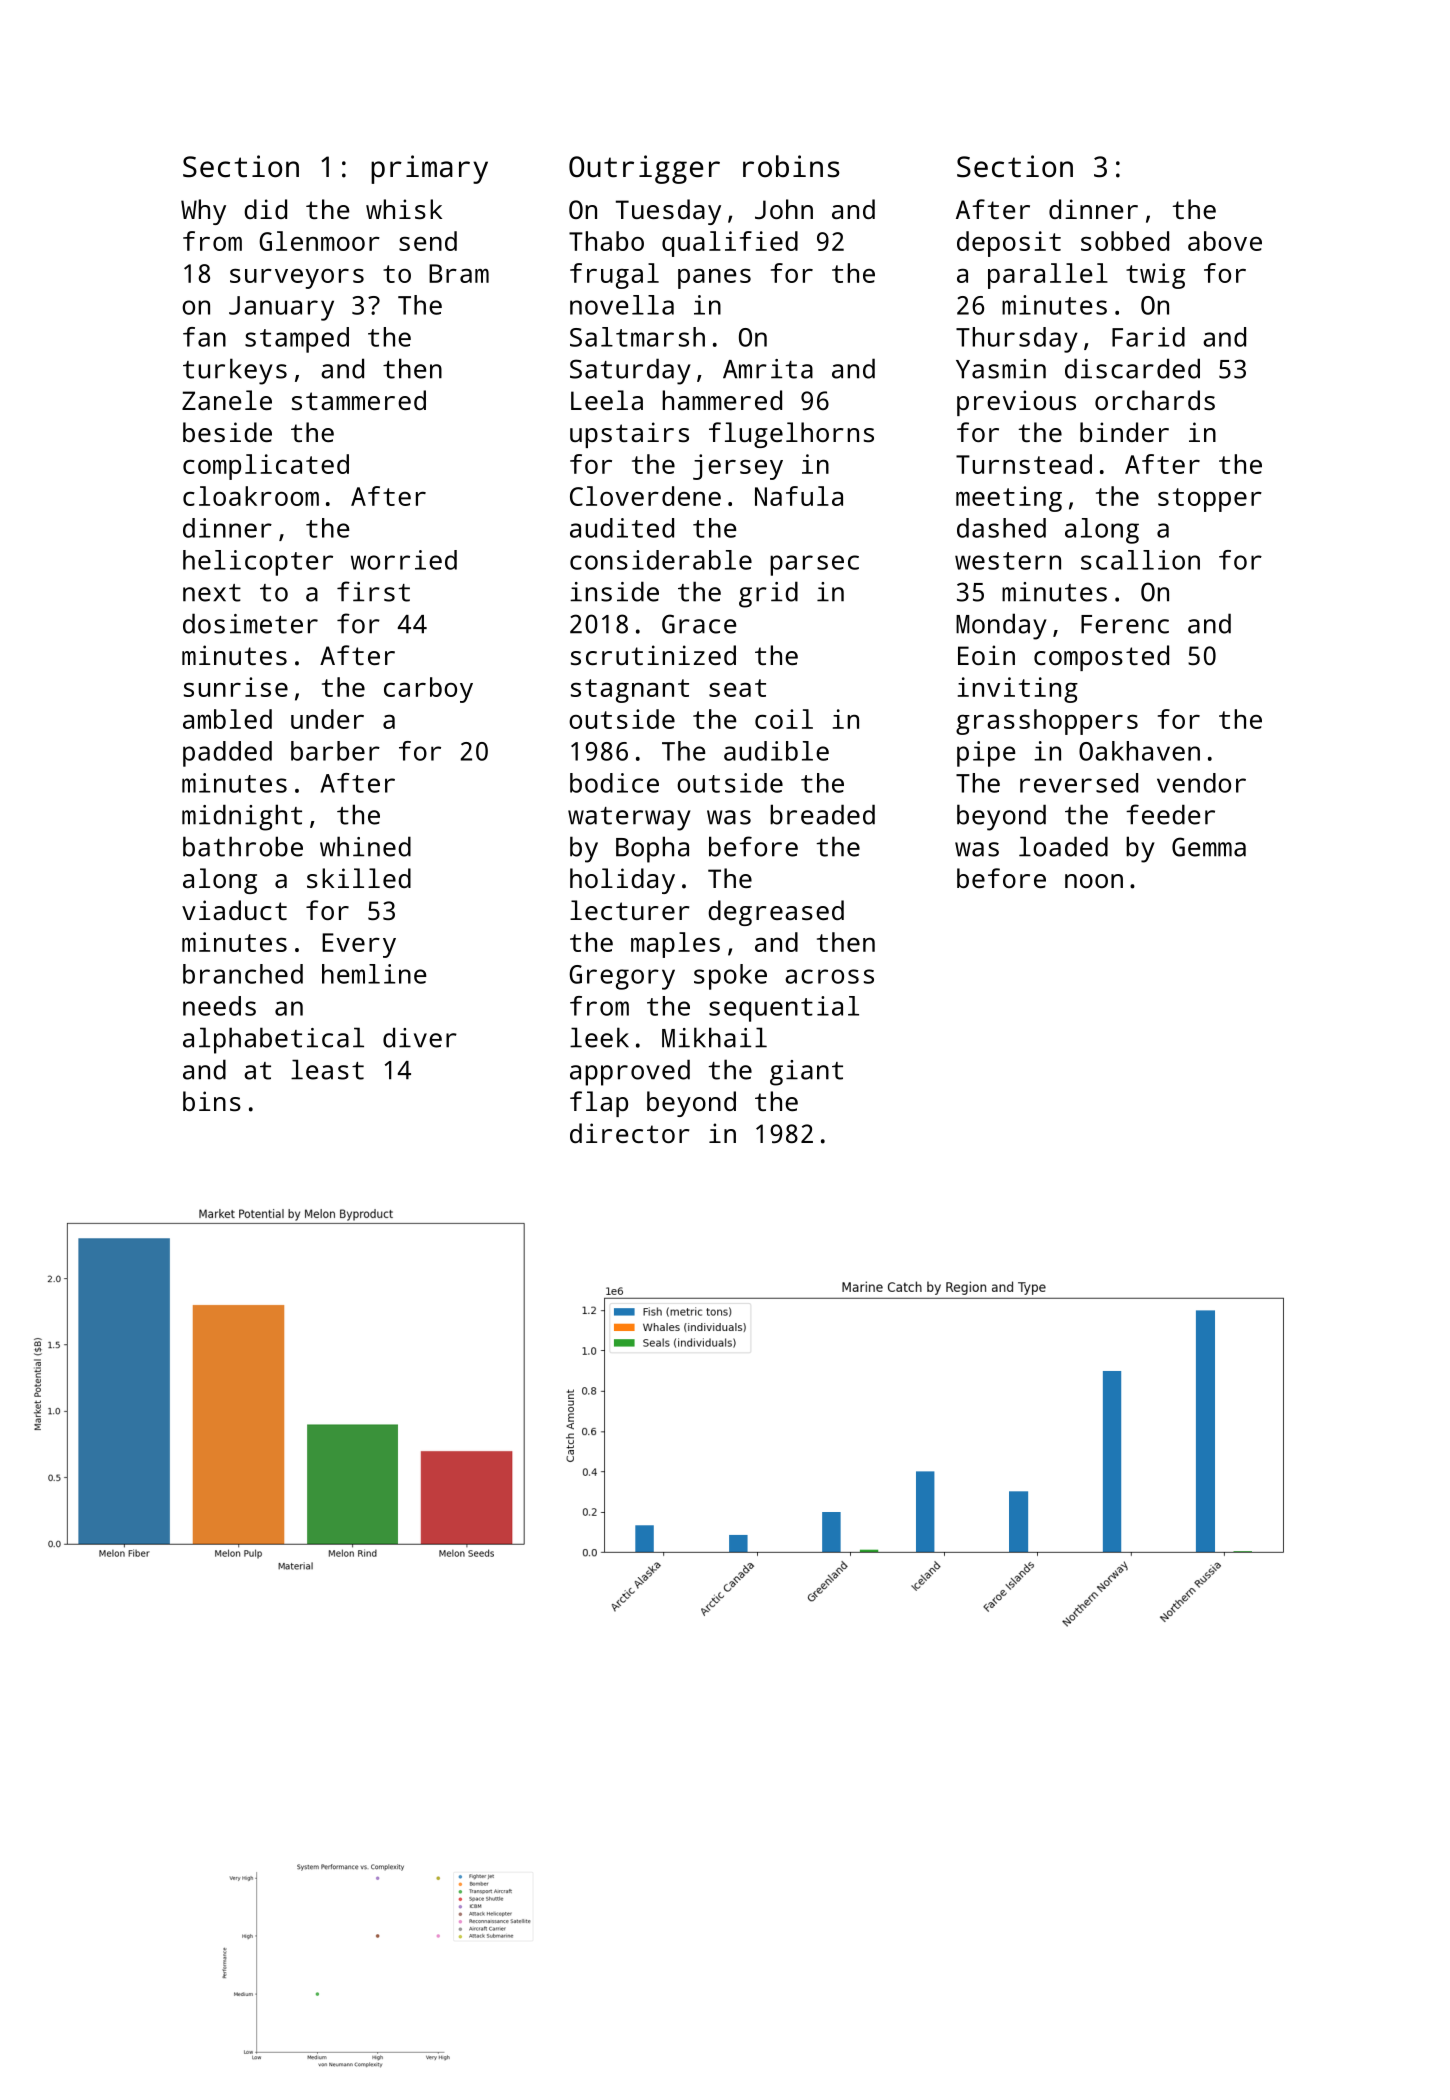 The width and height of the screenshot is (1450, 2100). I want to click on giant, so click(806, 1073).
